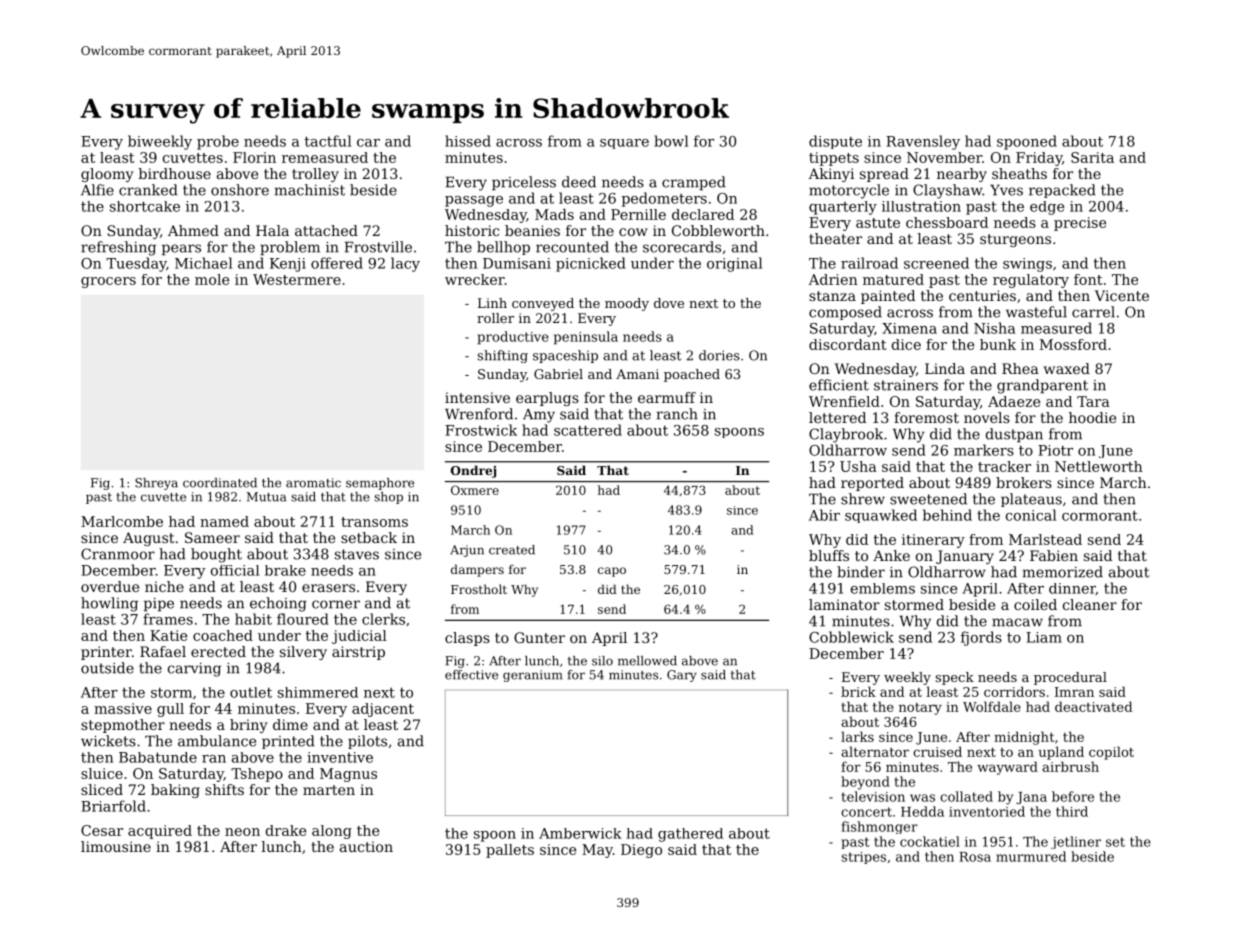  What do you see at coordinates (242, 832) in the image?
I see `neon` at bounding box center [242, 832].
